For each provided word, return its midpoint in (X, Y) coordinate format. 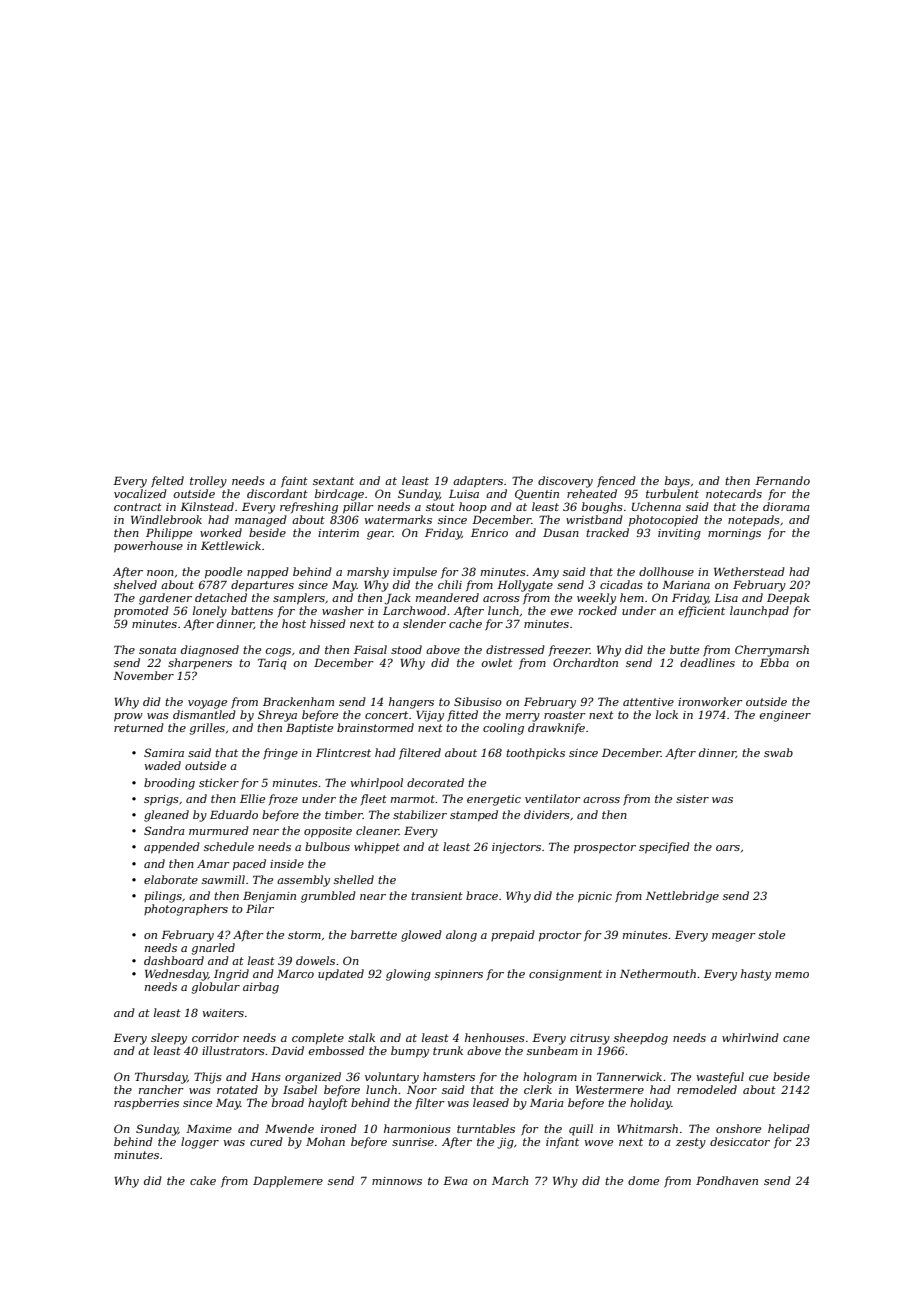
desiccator (740, 1141)
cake (203, 1180)
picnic (595, 897)
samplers (299, 599)
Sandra (164, 830)
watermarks (398, 519)
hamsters (449, 1076)
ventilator (553, 798)
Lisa (726, 597)
